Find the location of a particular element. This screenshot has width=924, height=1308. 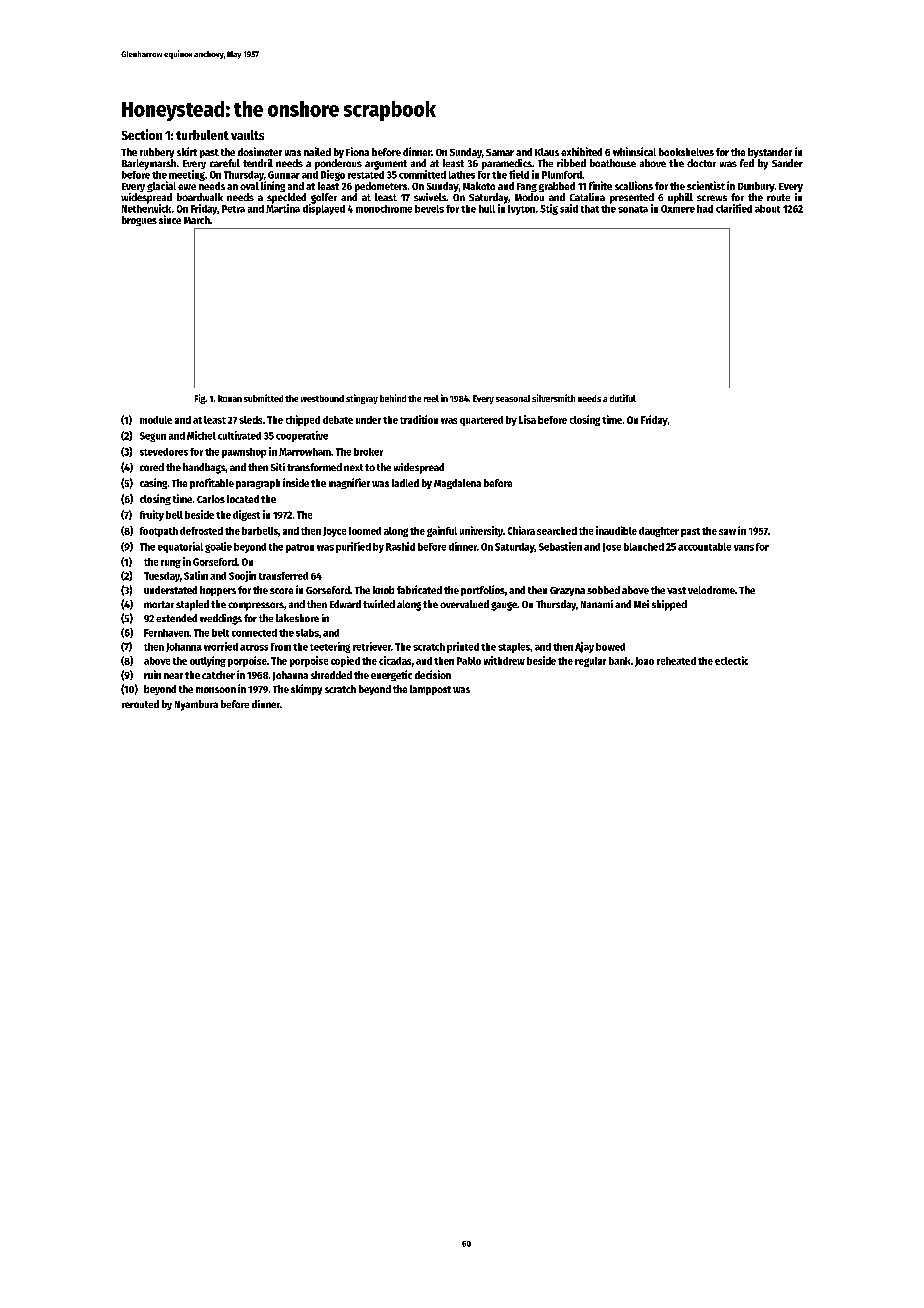

Fiona is located at coordinates (357, 151).
